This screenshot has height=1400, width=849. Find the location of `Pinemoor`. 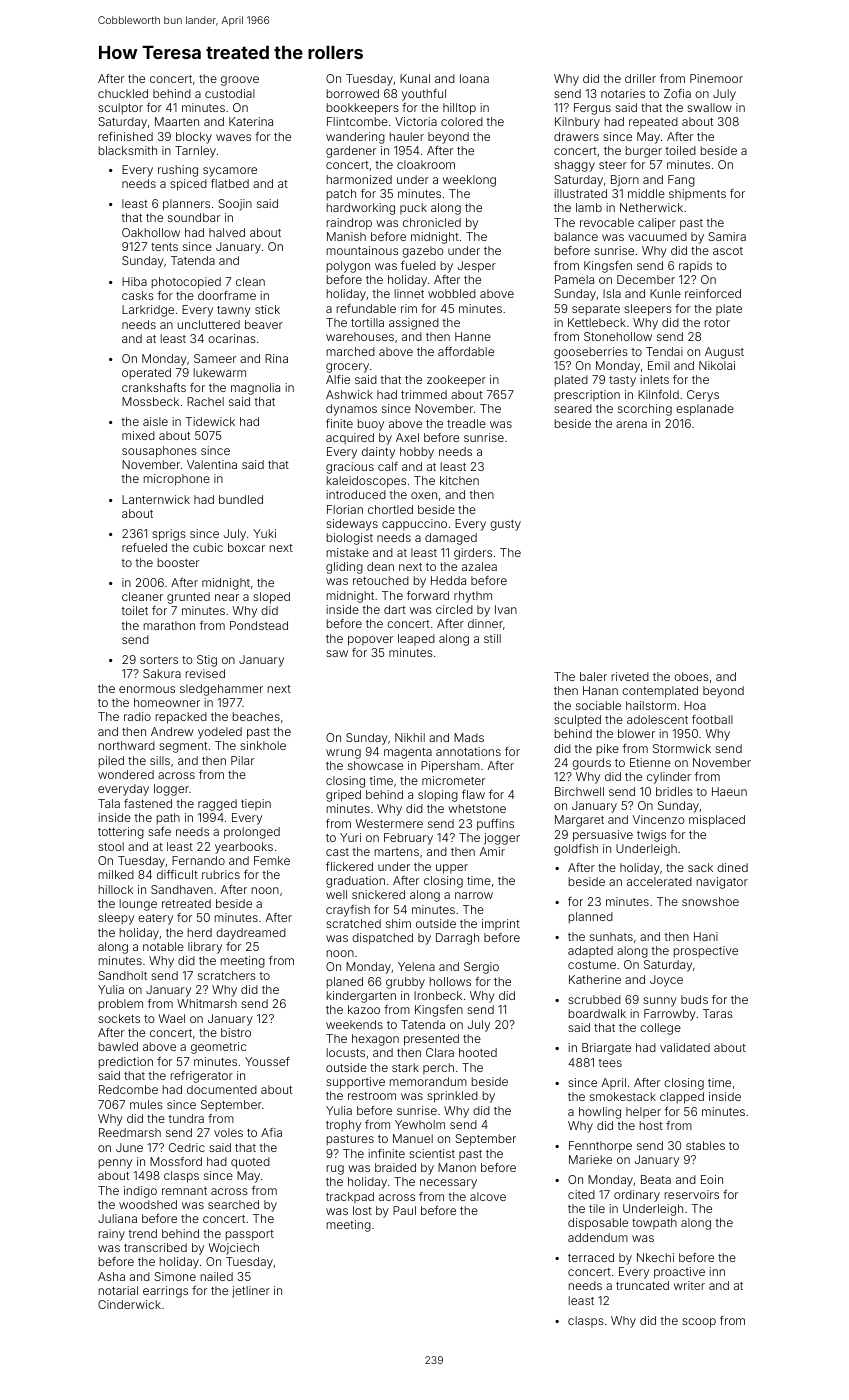

Pinemoor is located at coordinates (716, 78).
